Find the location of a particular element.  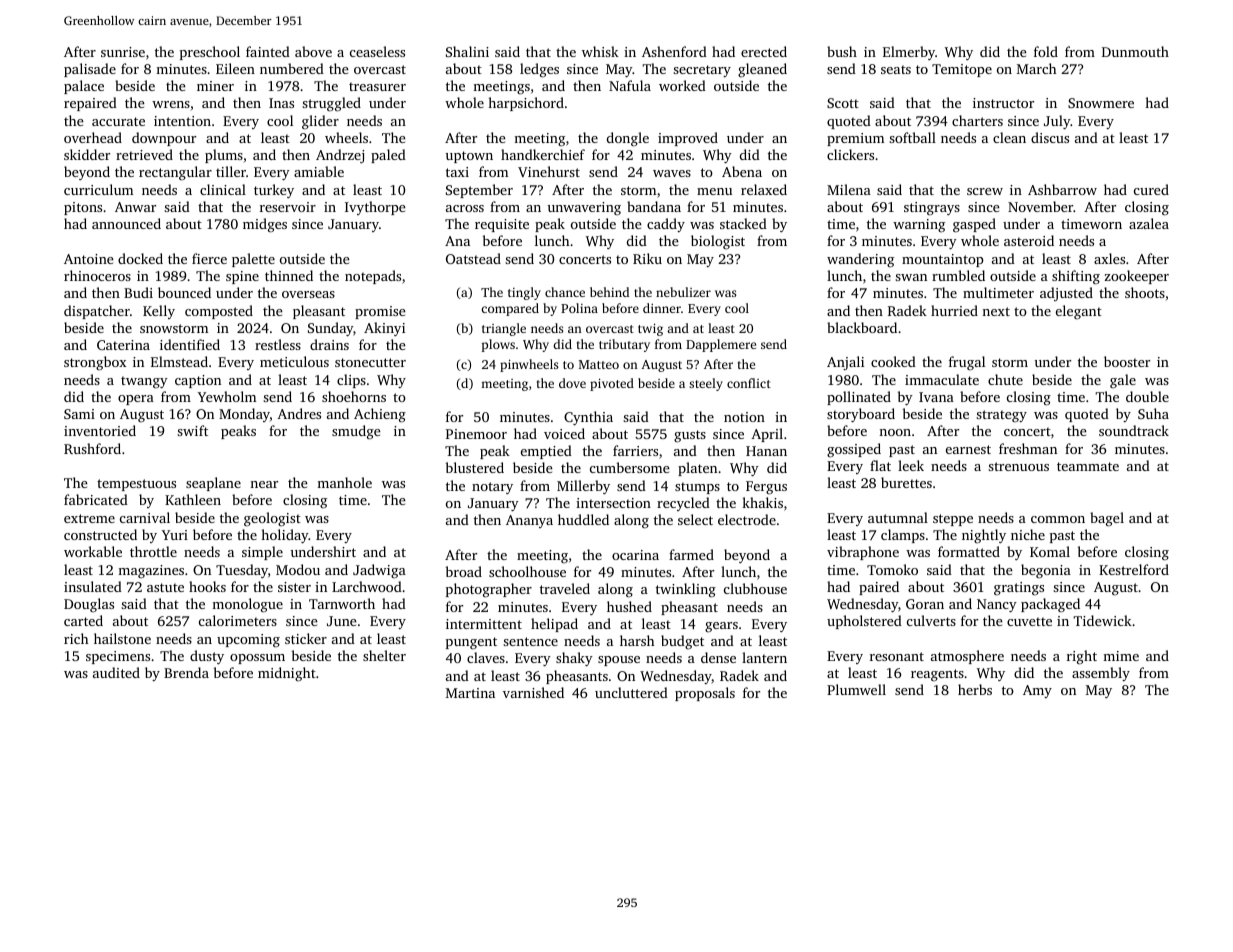

audited is located at coordinates (116, 672).
